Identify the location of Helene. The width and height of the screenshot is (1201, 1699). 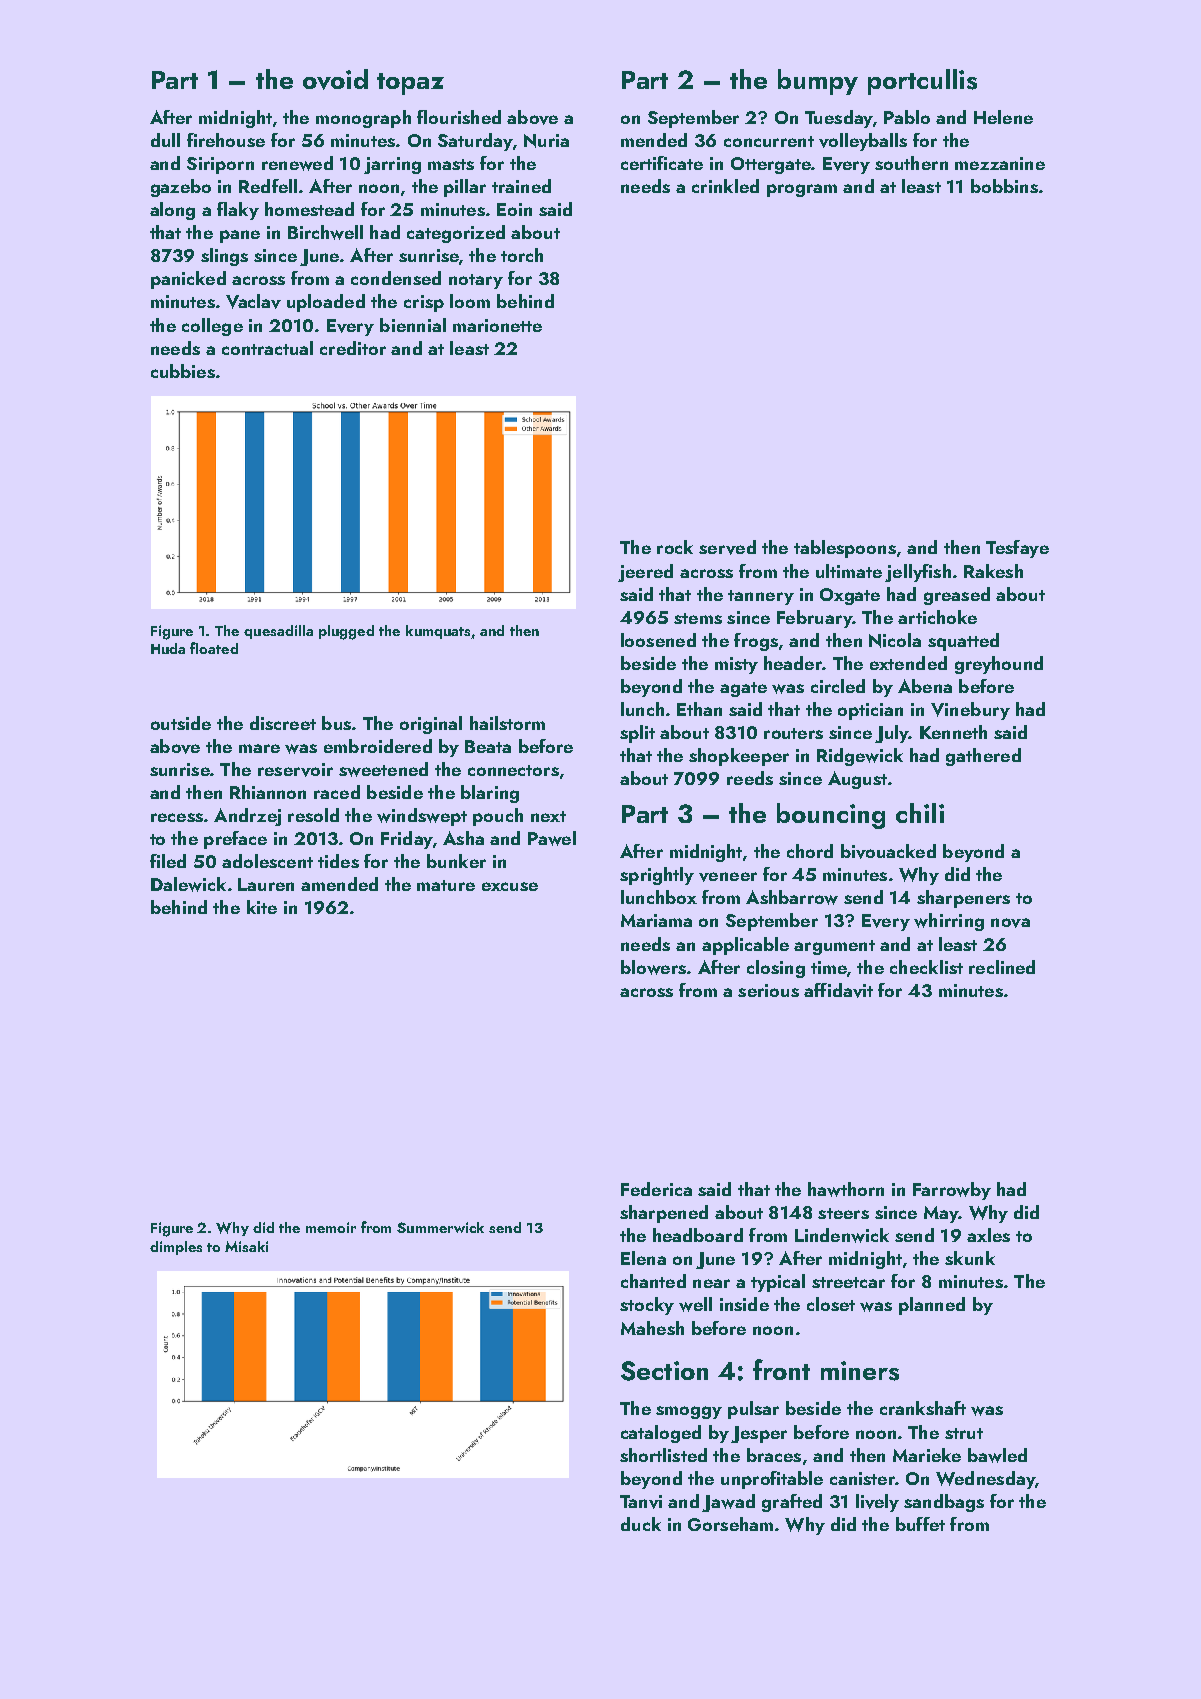
(1003, 117).
